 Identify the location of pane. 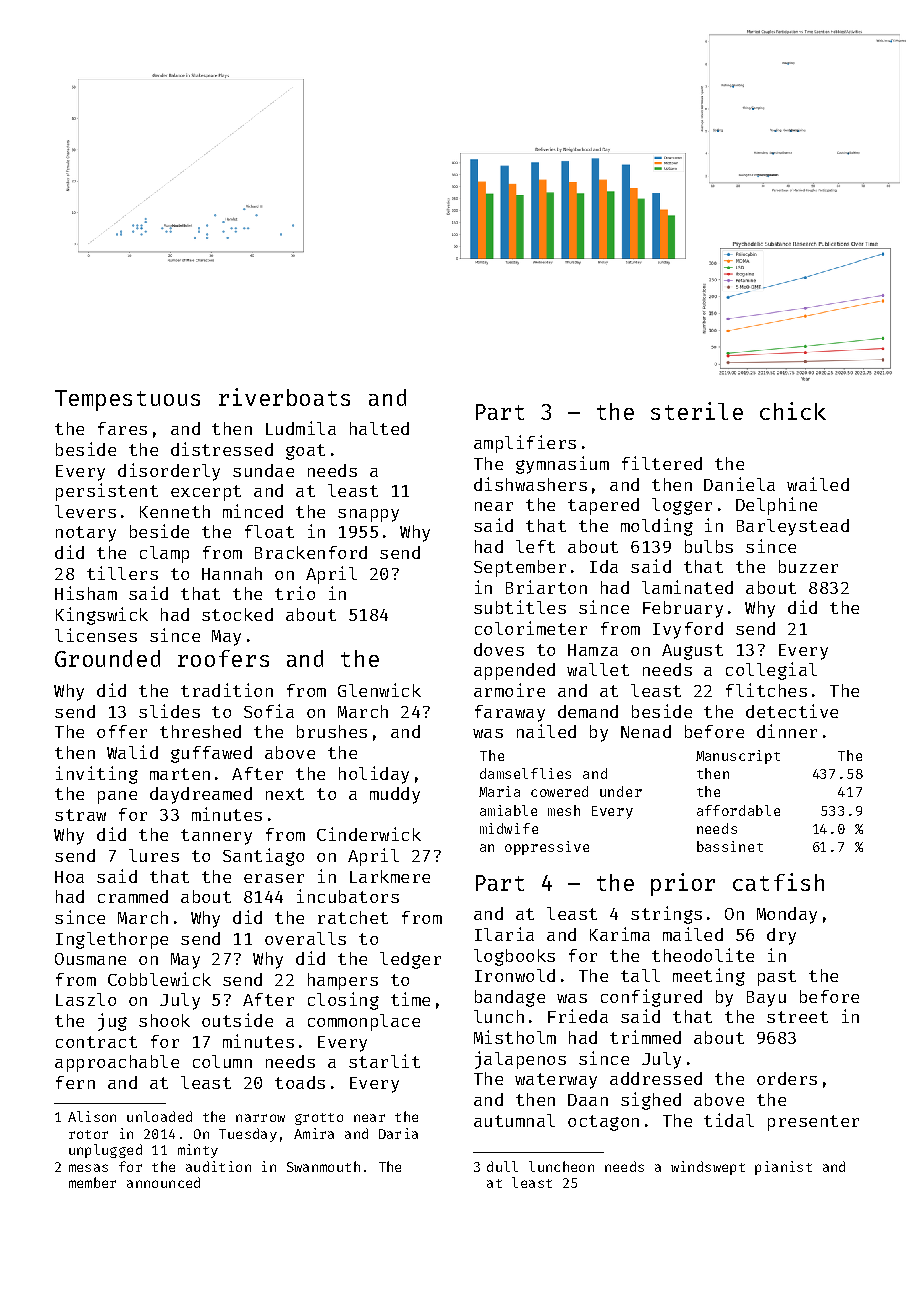
(117, 797).
